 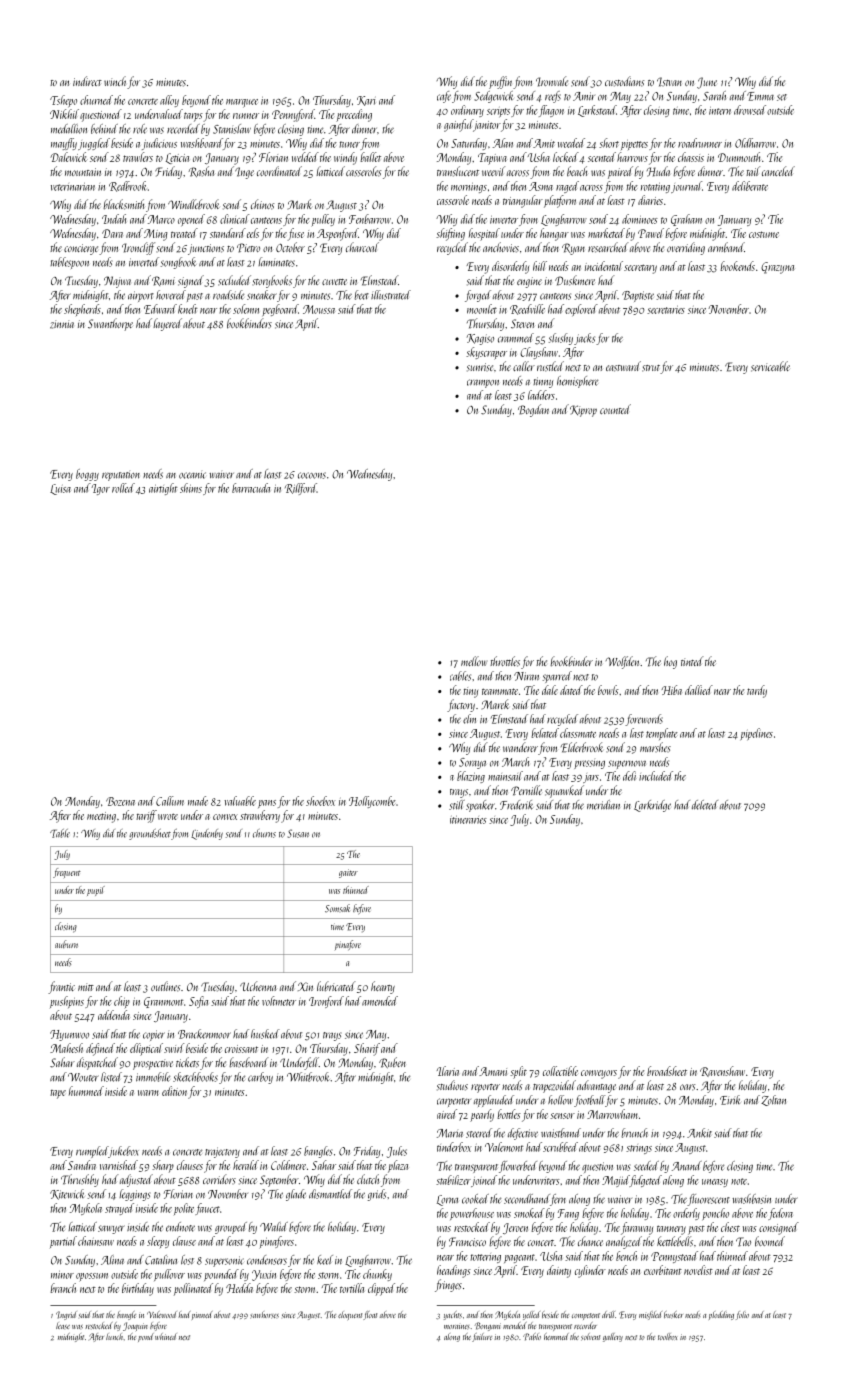 What do you see at coordinates (533, 410) in the screenshot?
I see `Bogdan` at bounding box center [533, 410].
